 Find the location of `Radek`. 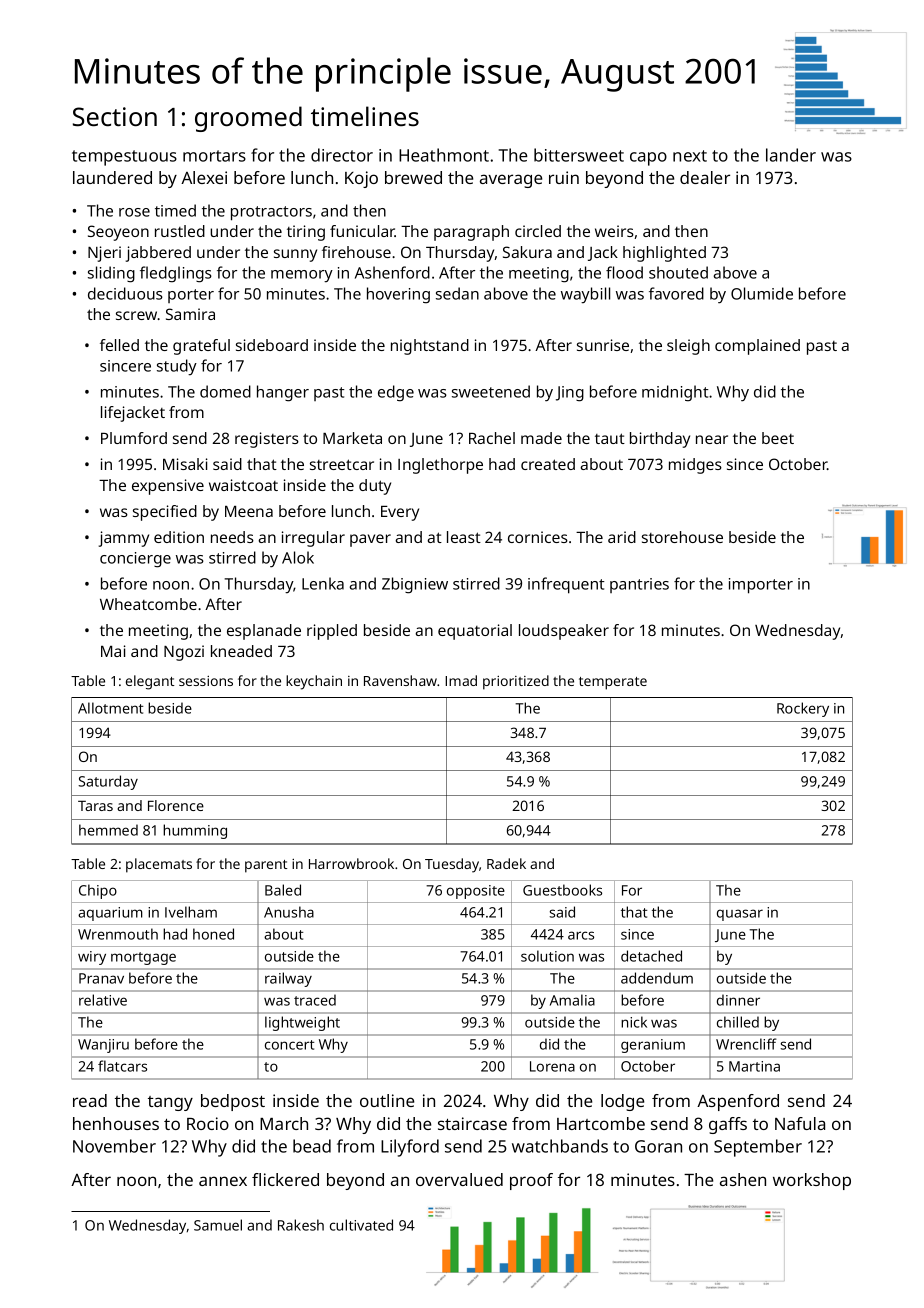

Radek is located at coordinates (506, 863).
